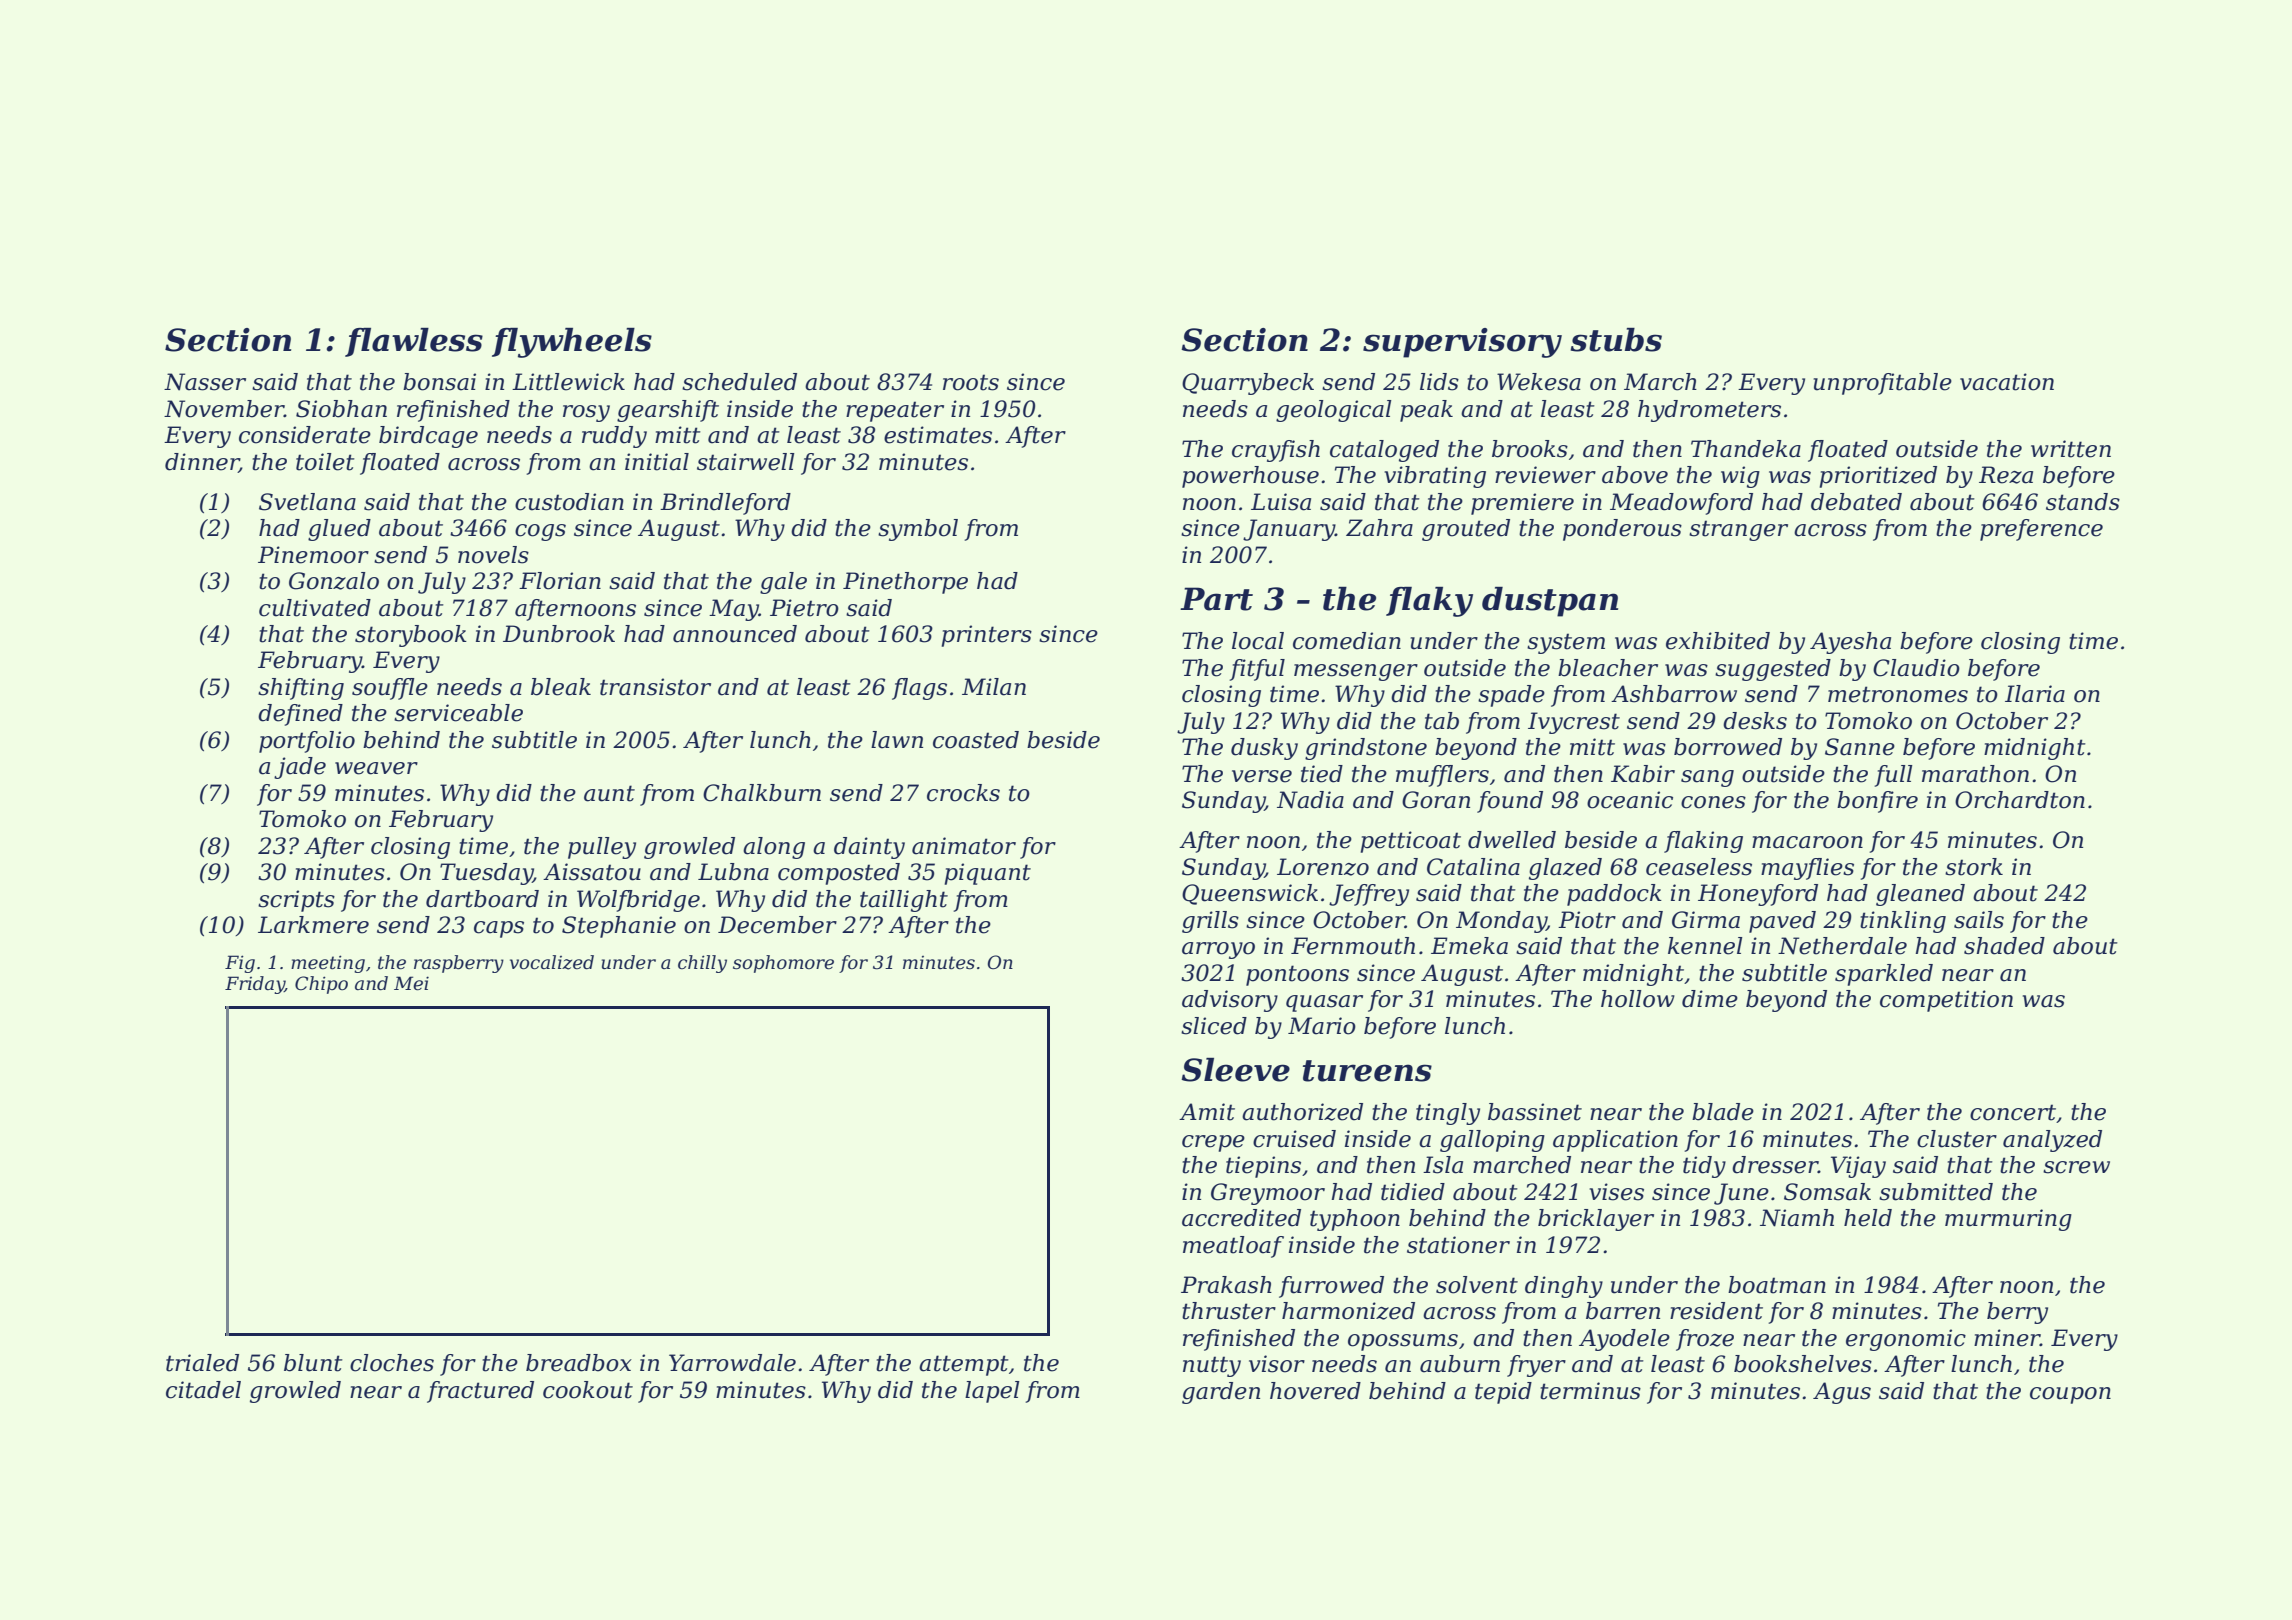 Image resolution: width=2292 pixels, height=1620 pixels. I want to click on competition, so click(1946, 1001).
